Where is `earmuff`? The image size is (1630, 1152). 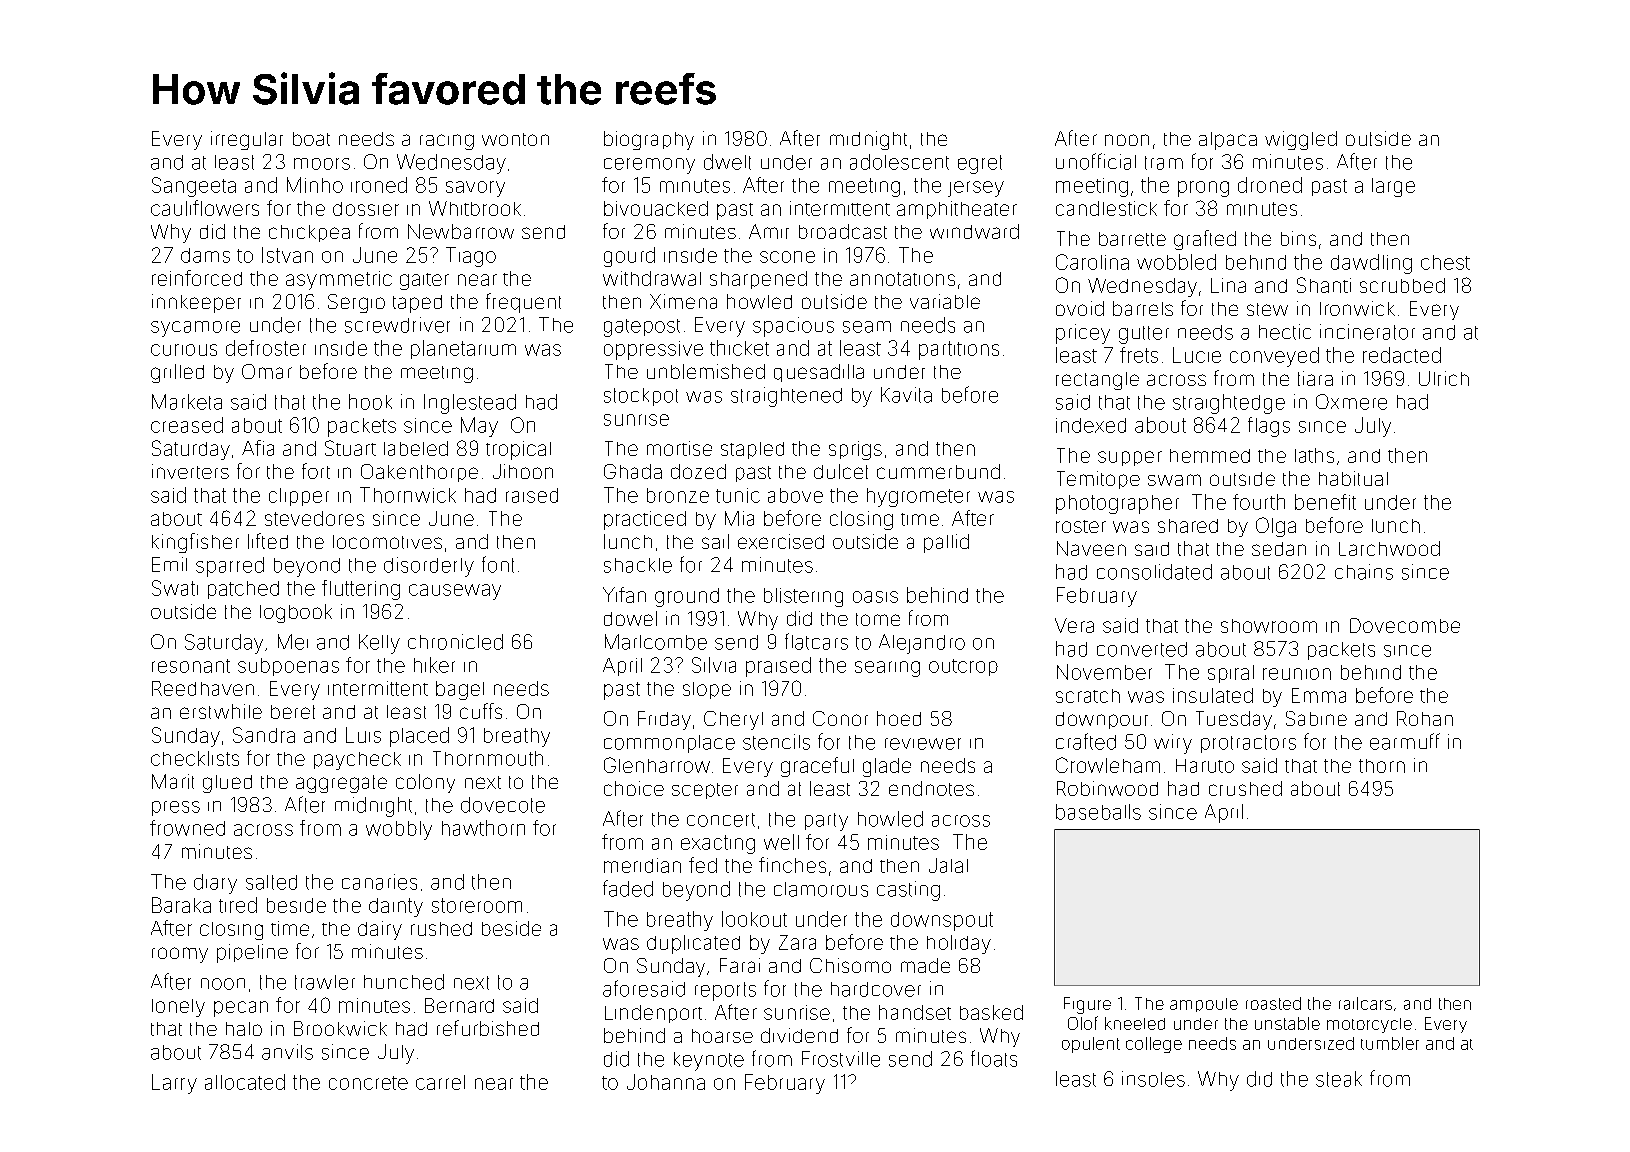
earmuff is located at coordinates (1405, 741).
